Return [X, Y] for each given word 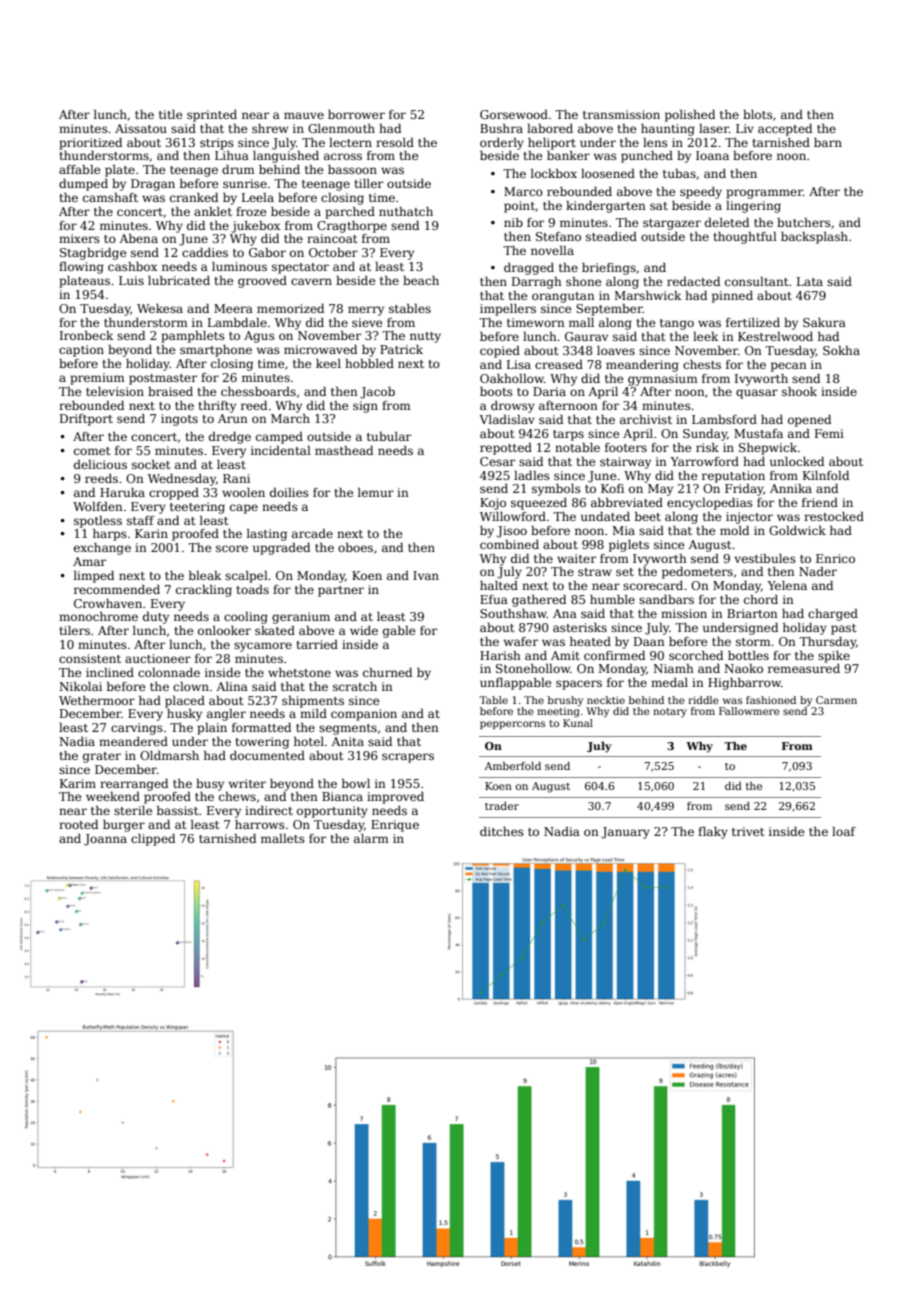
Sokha [841, 350]
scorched [696, 655]
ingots [179, 420]
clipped [153, 840]
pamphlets [193, 337]
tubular [389, 436]
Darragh [537, 283]
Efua [494, 599]
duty [156, 618]
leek [705, 336]
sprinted [212, 116]
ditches [502, 831]
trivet [748, 831]
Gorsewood [514, 114]
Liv [745, 128]
